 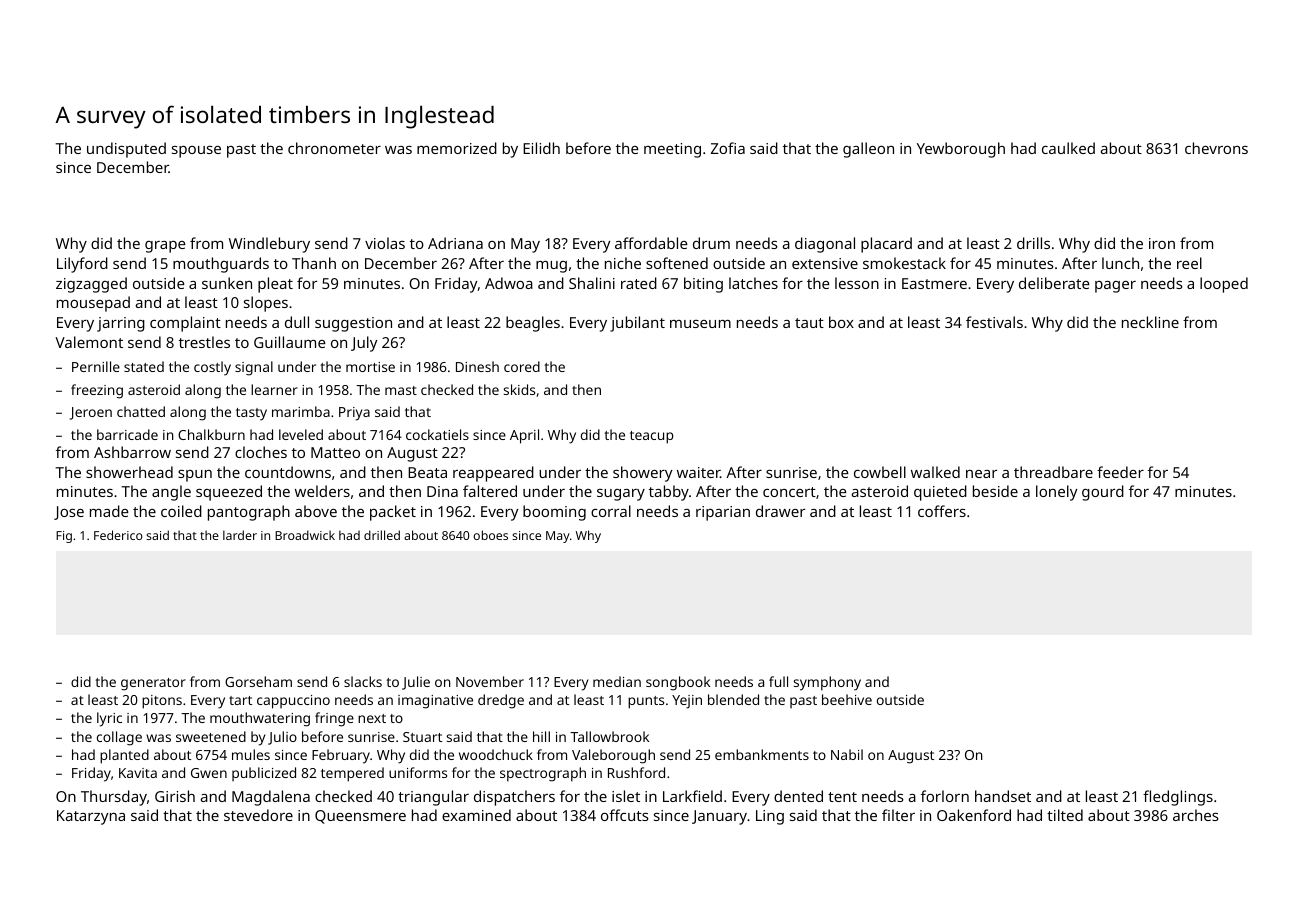 I want to click on suggestion, so click(x=353, y=324).
